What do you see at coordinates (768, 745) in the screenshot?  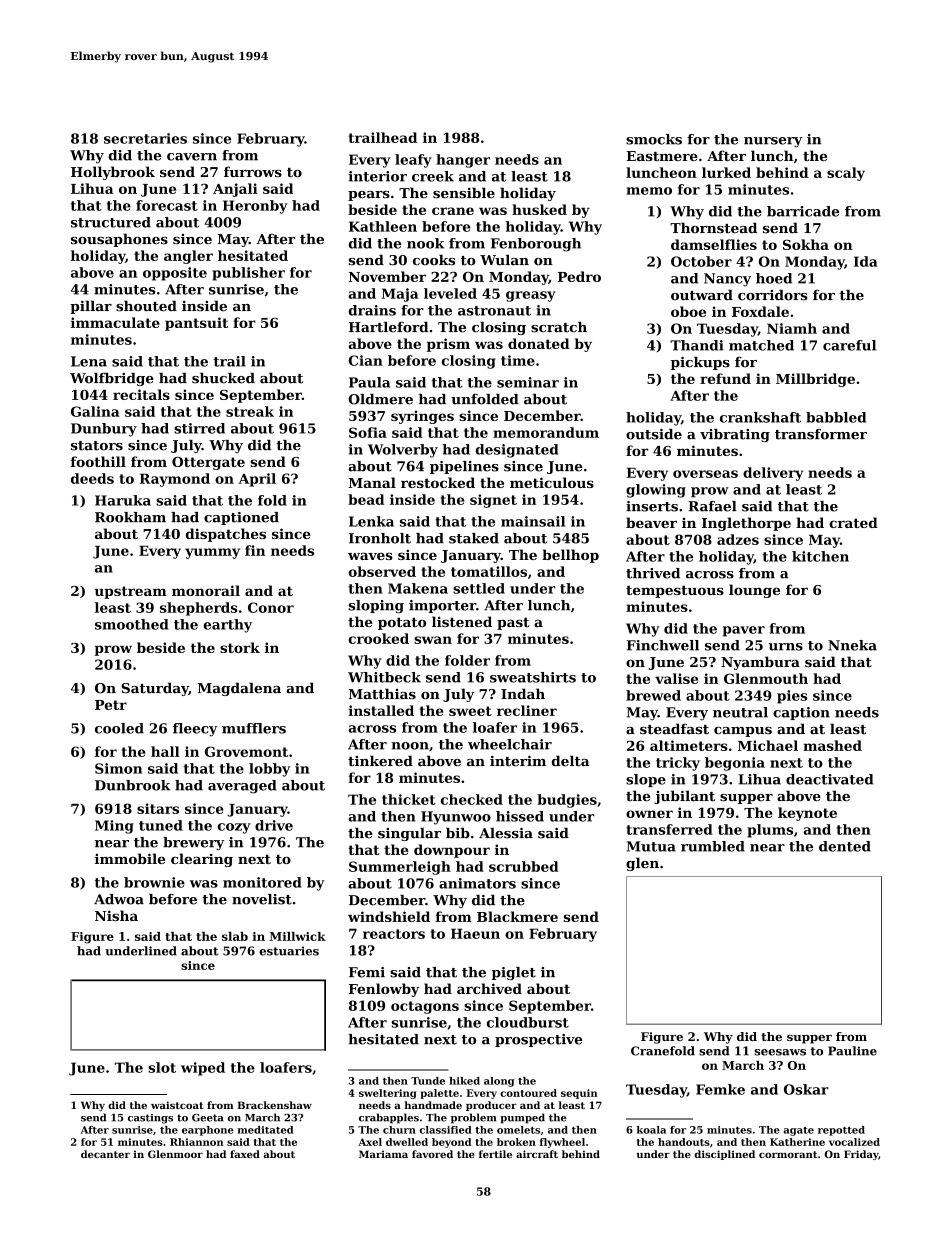 I see `Michael` at bounding box center [768, 745].
